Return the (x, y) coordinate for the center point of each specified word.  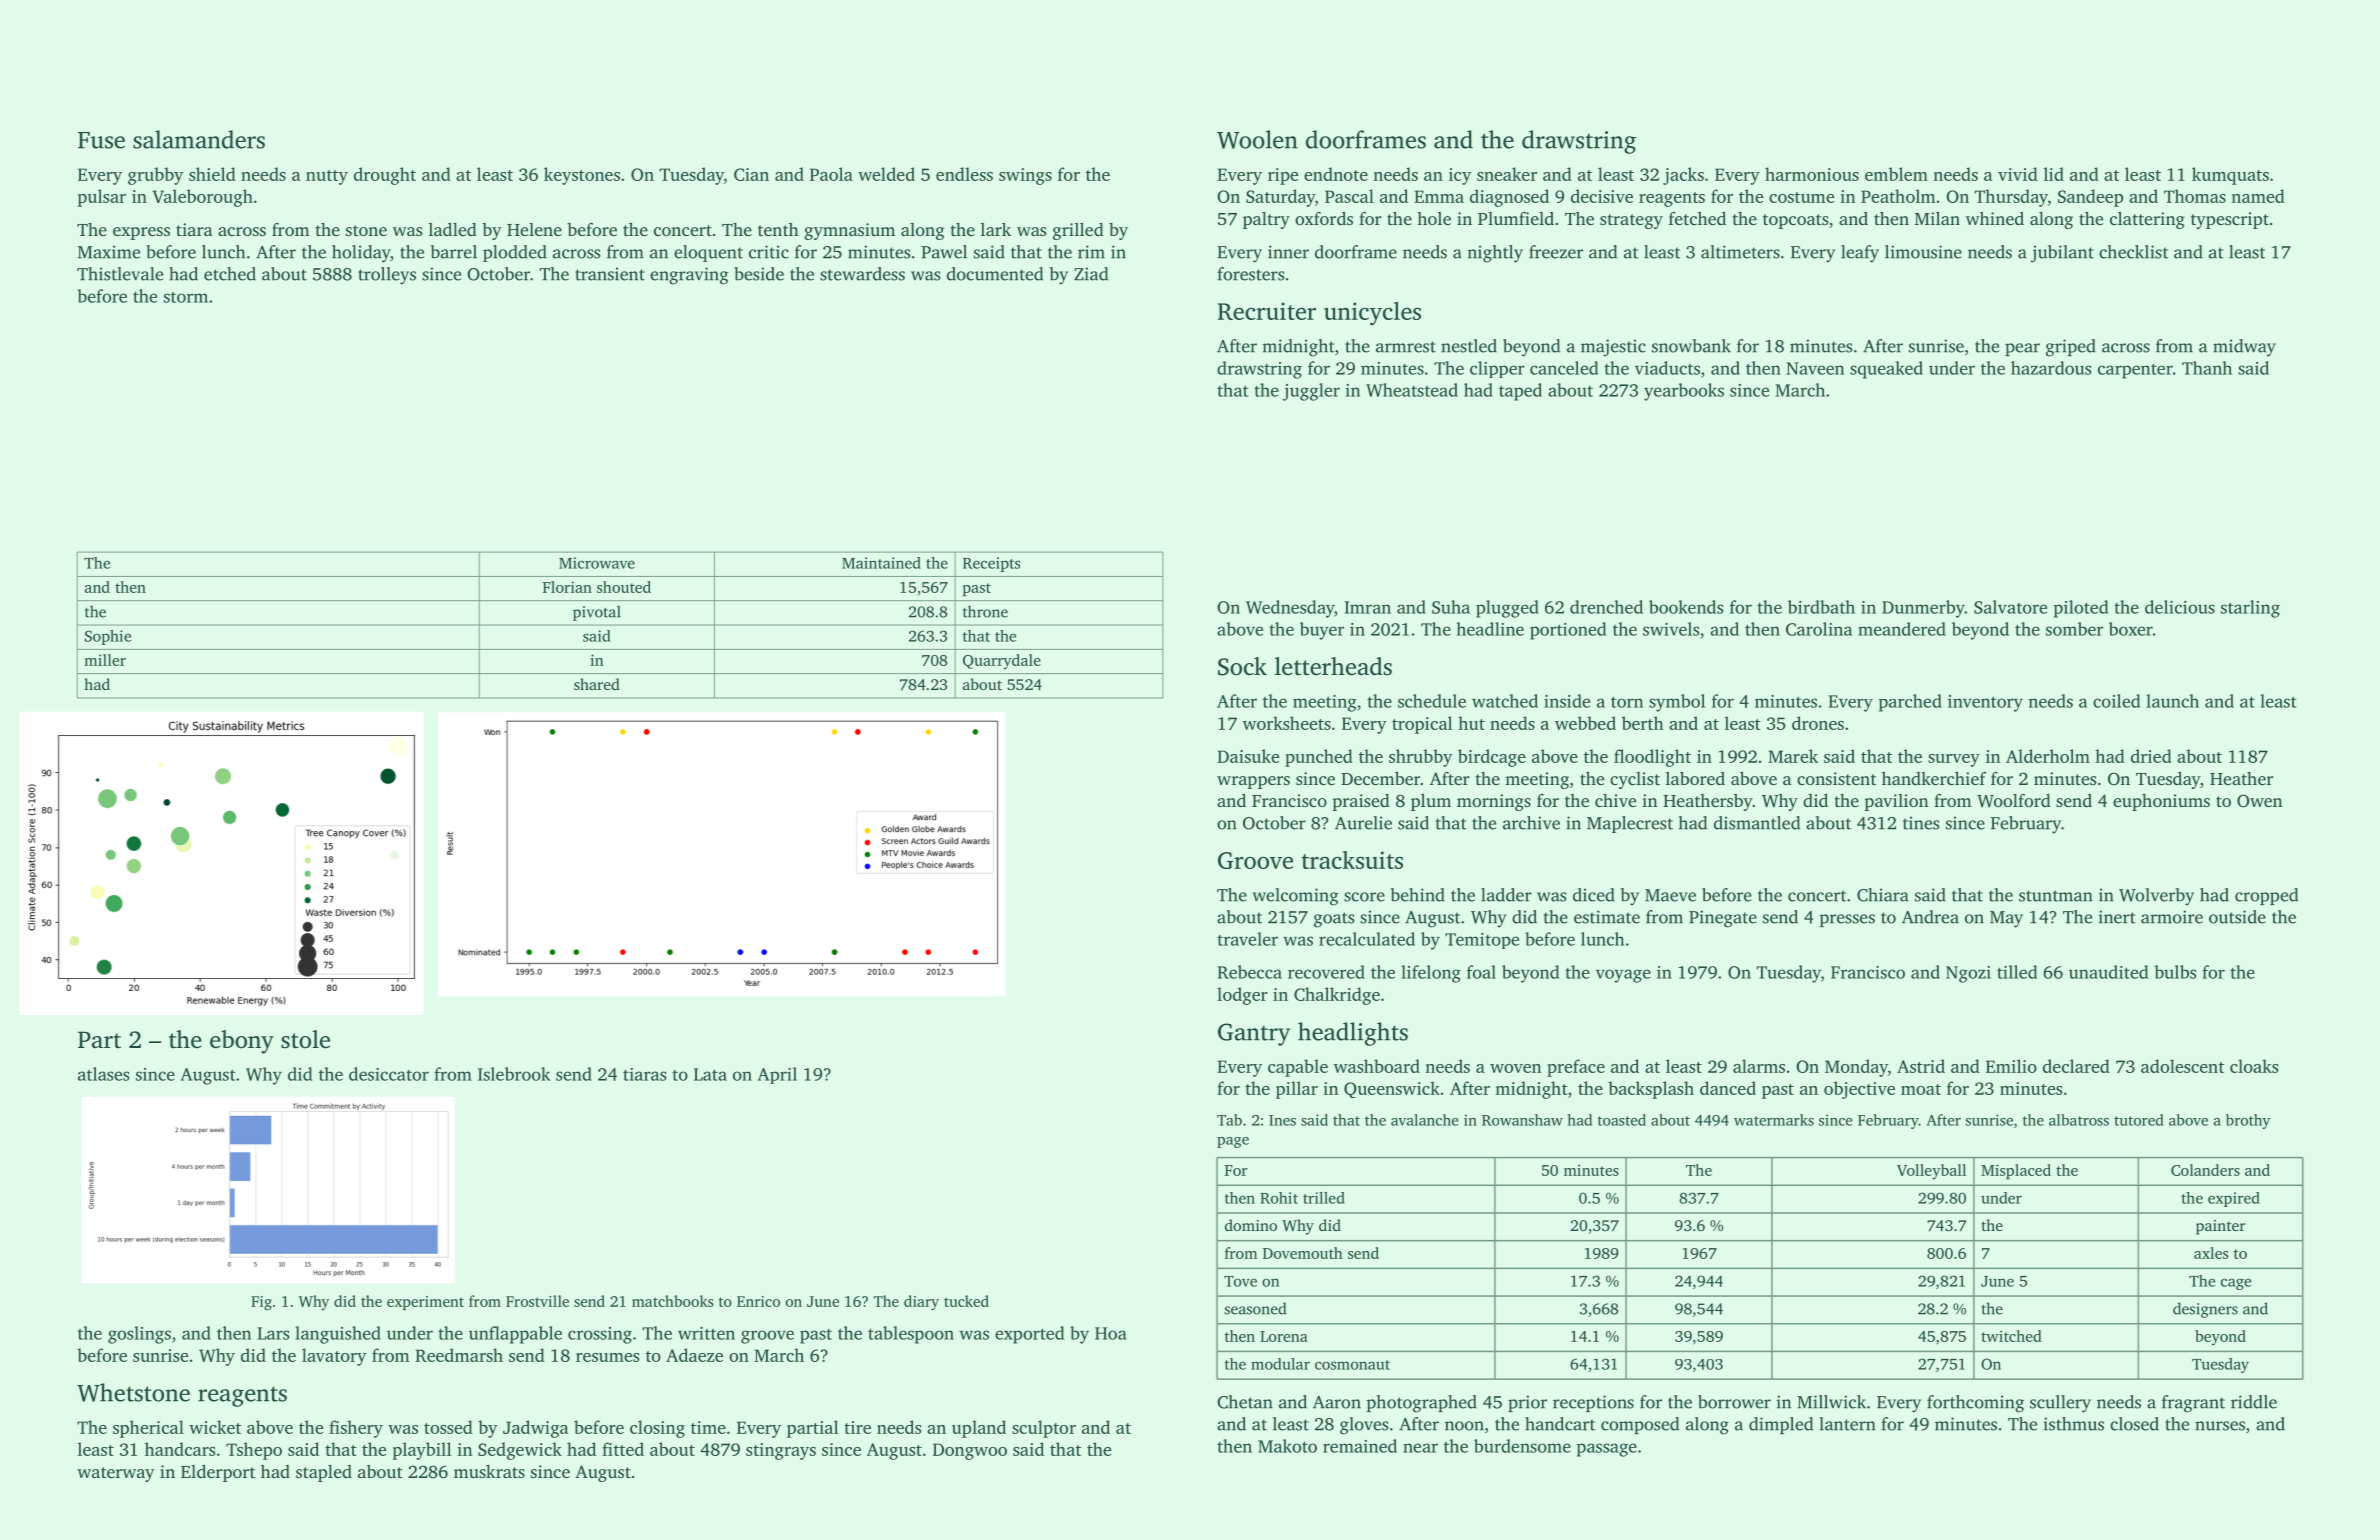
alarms (1759, 1066)
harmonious (1812, 174)
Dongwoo (970, 1451)
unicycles (1372, 314)
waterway (115, 1474)
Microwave (597, 563)
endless (964, 174)
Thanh (2207, 368)
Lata (710, 1074)
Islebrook (514, 1074)
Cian (751, 174)
